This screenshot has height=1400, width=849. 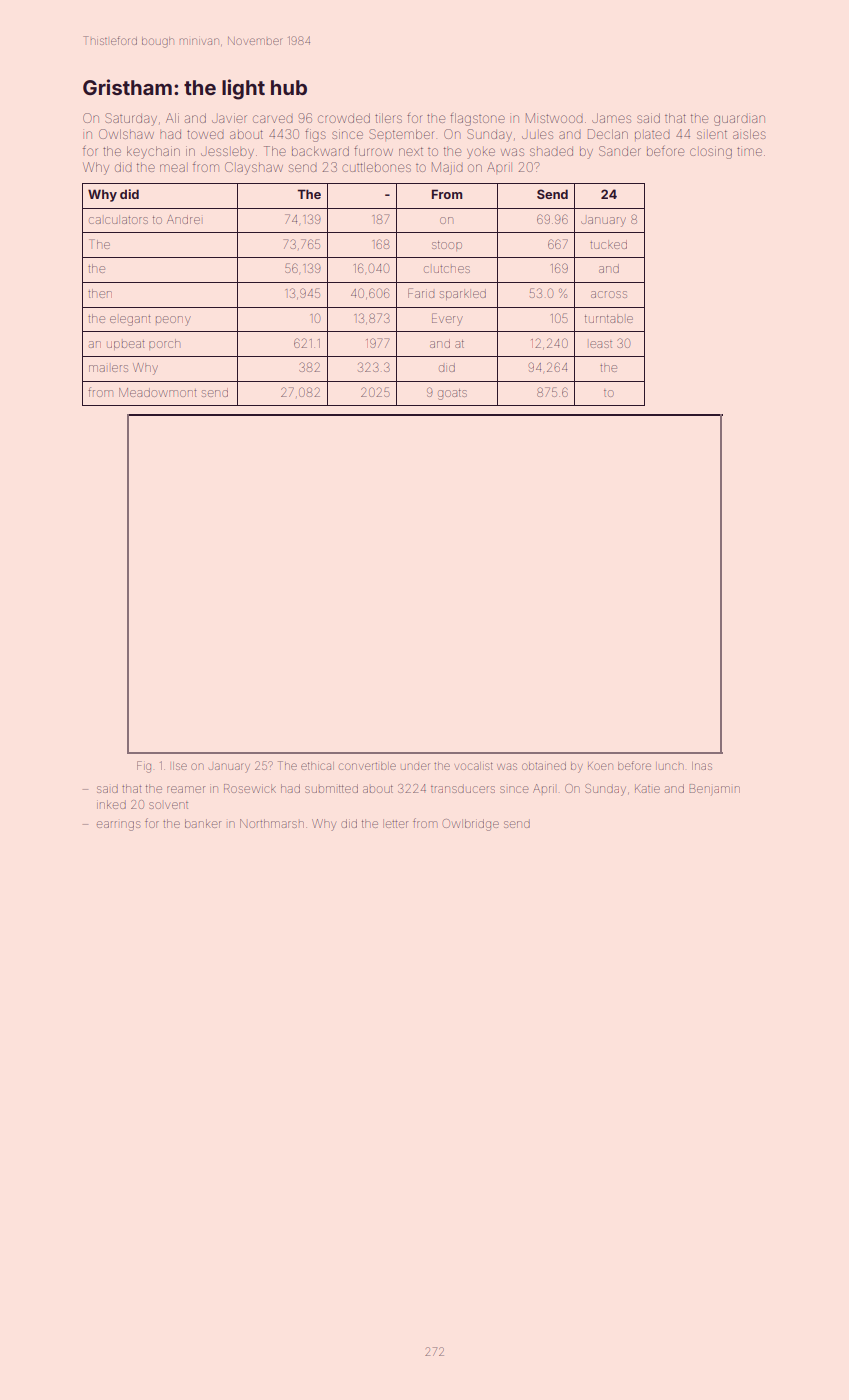 What do you see at coordinates (544, 766) in the screenshot?
I see `obtained` at bounding box center [544, 766].
